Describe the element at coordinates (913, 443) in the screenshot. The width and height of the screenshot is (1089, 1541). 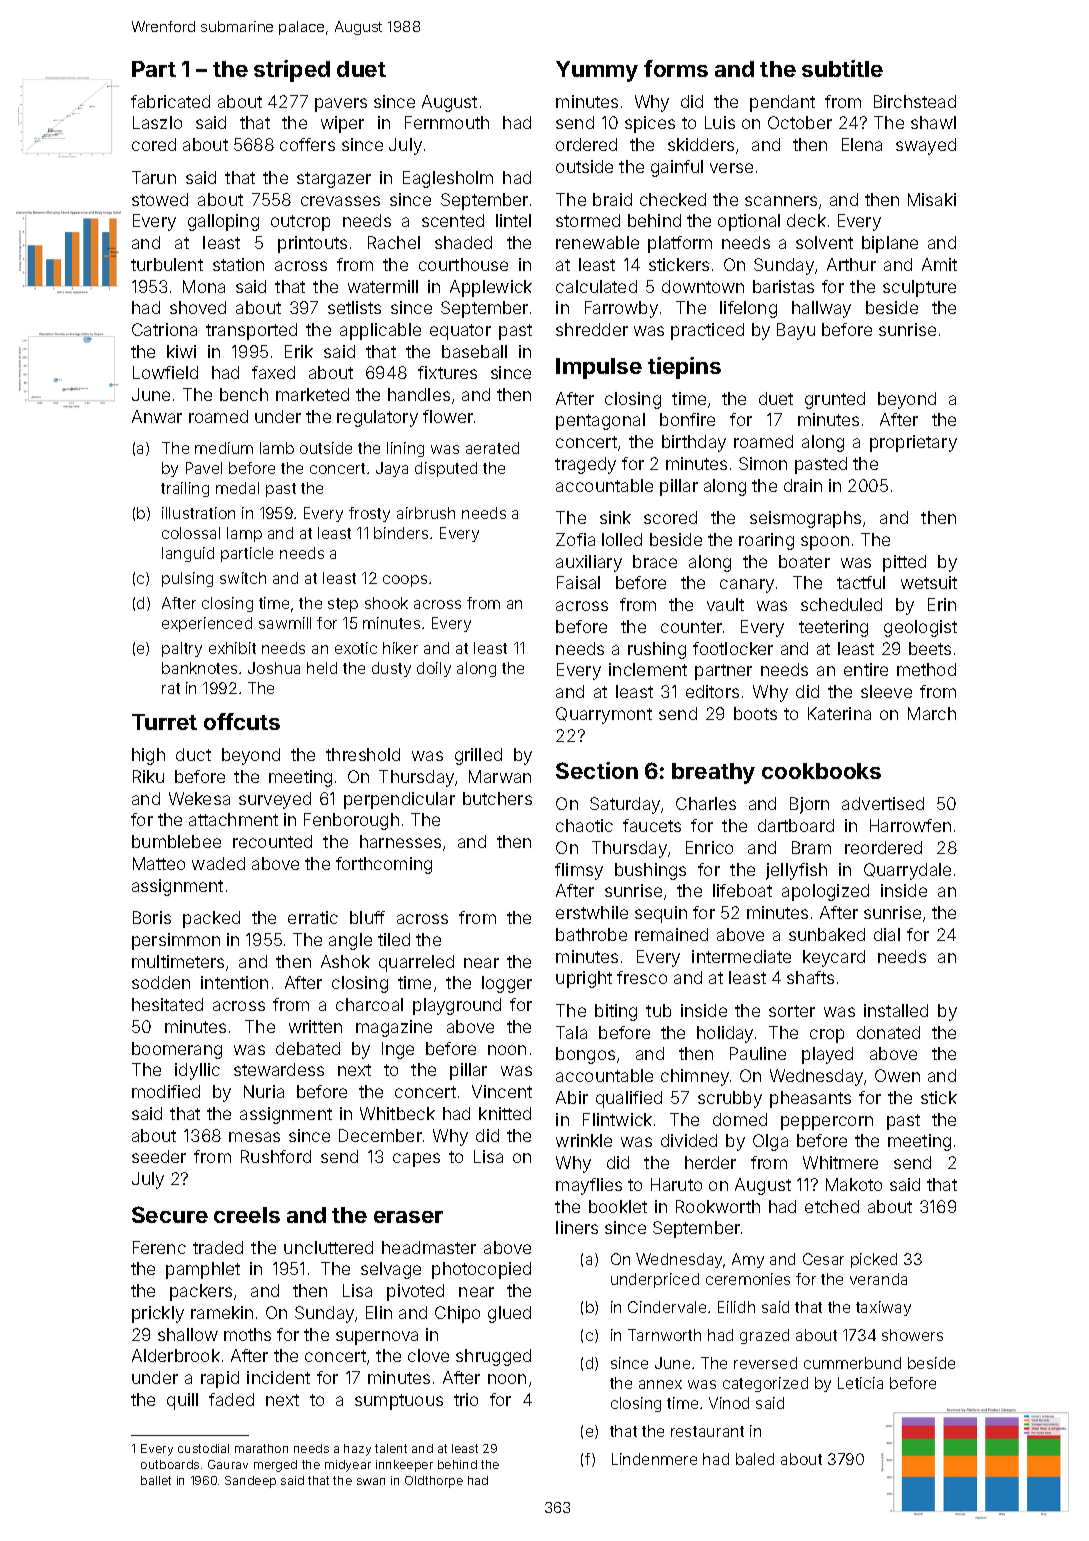
I see `proprietary` at that location.
